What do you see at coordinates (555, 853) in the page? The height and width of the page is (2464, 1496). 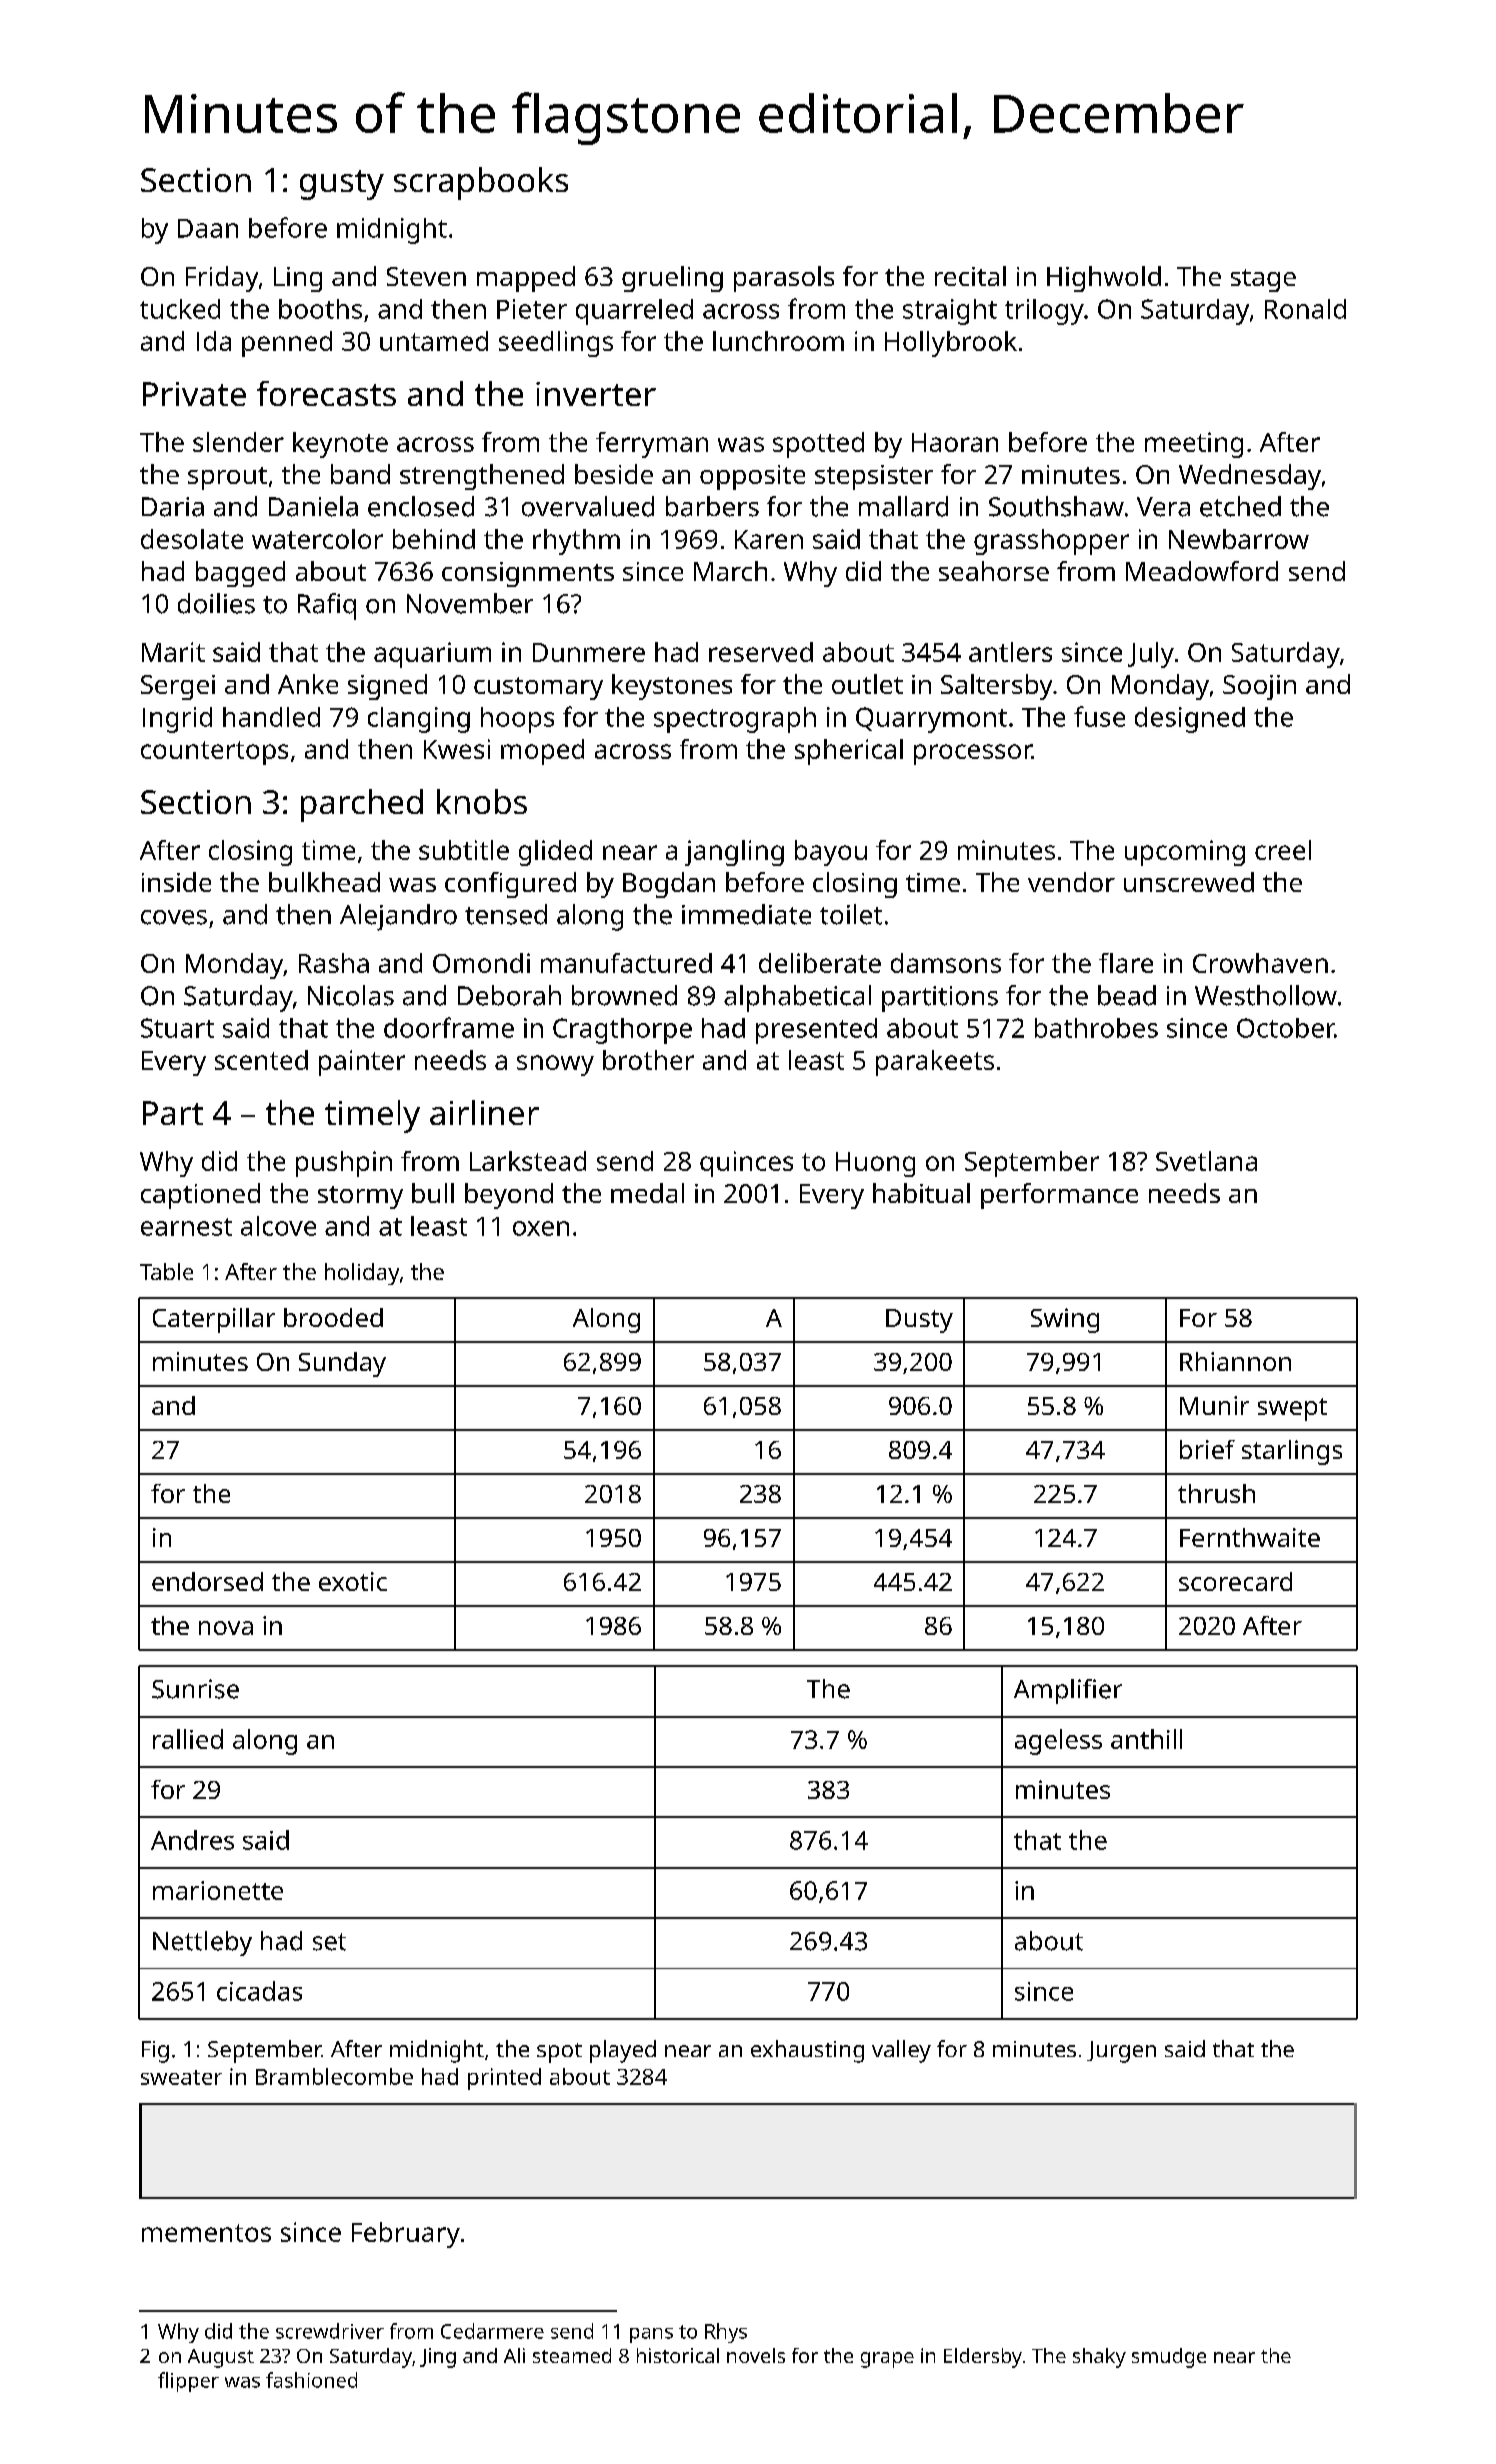 I see `glided` at bounding box center [555, 853].
